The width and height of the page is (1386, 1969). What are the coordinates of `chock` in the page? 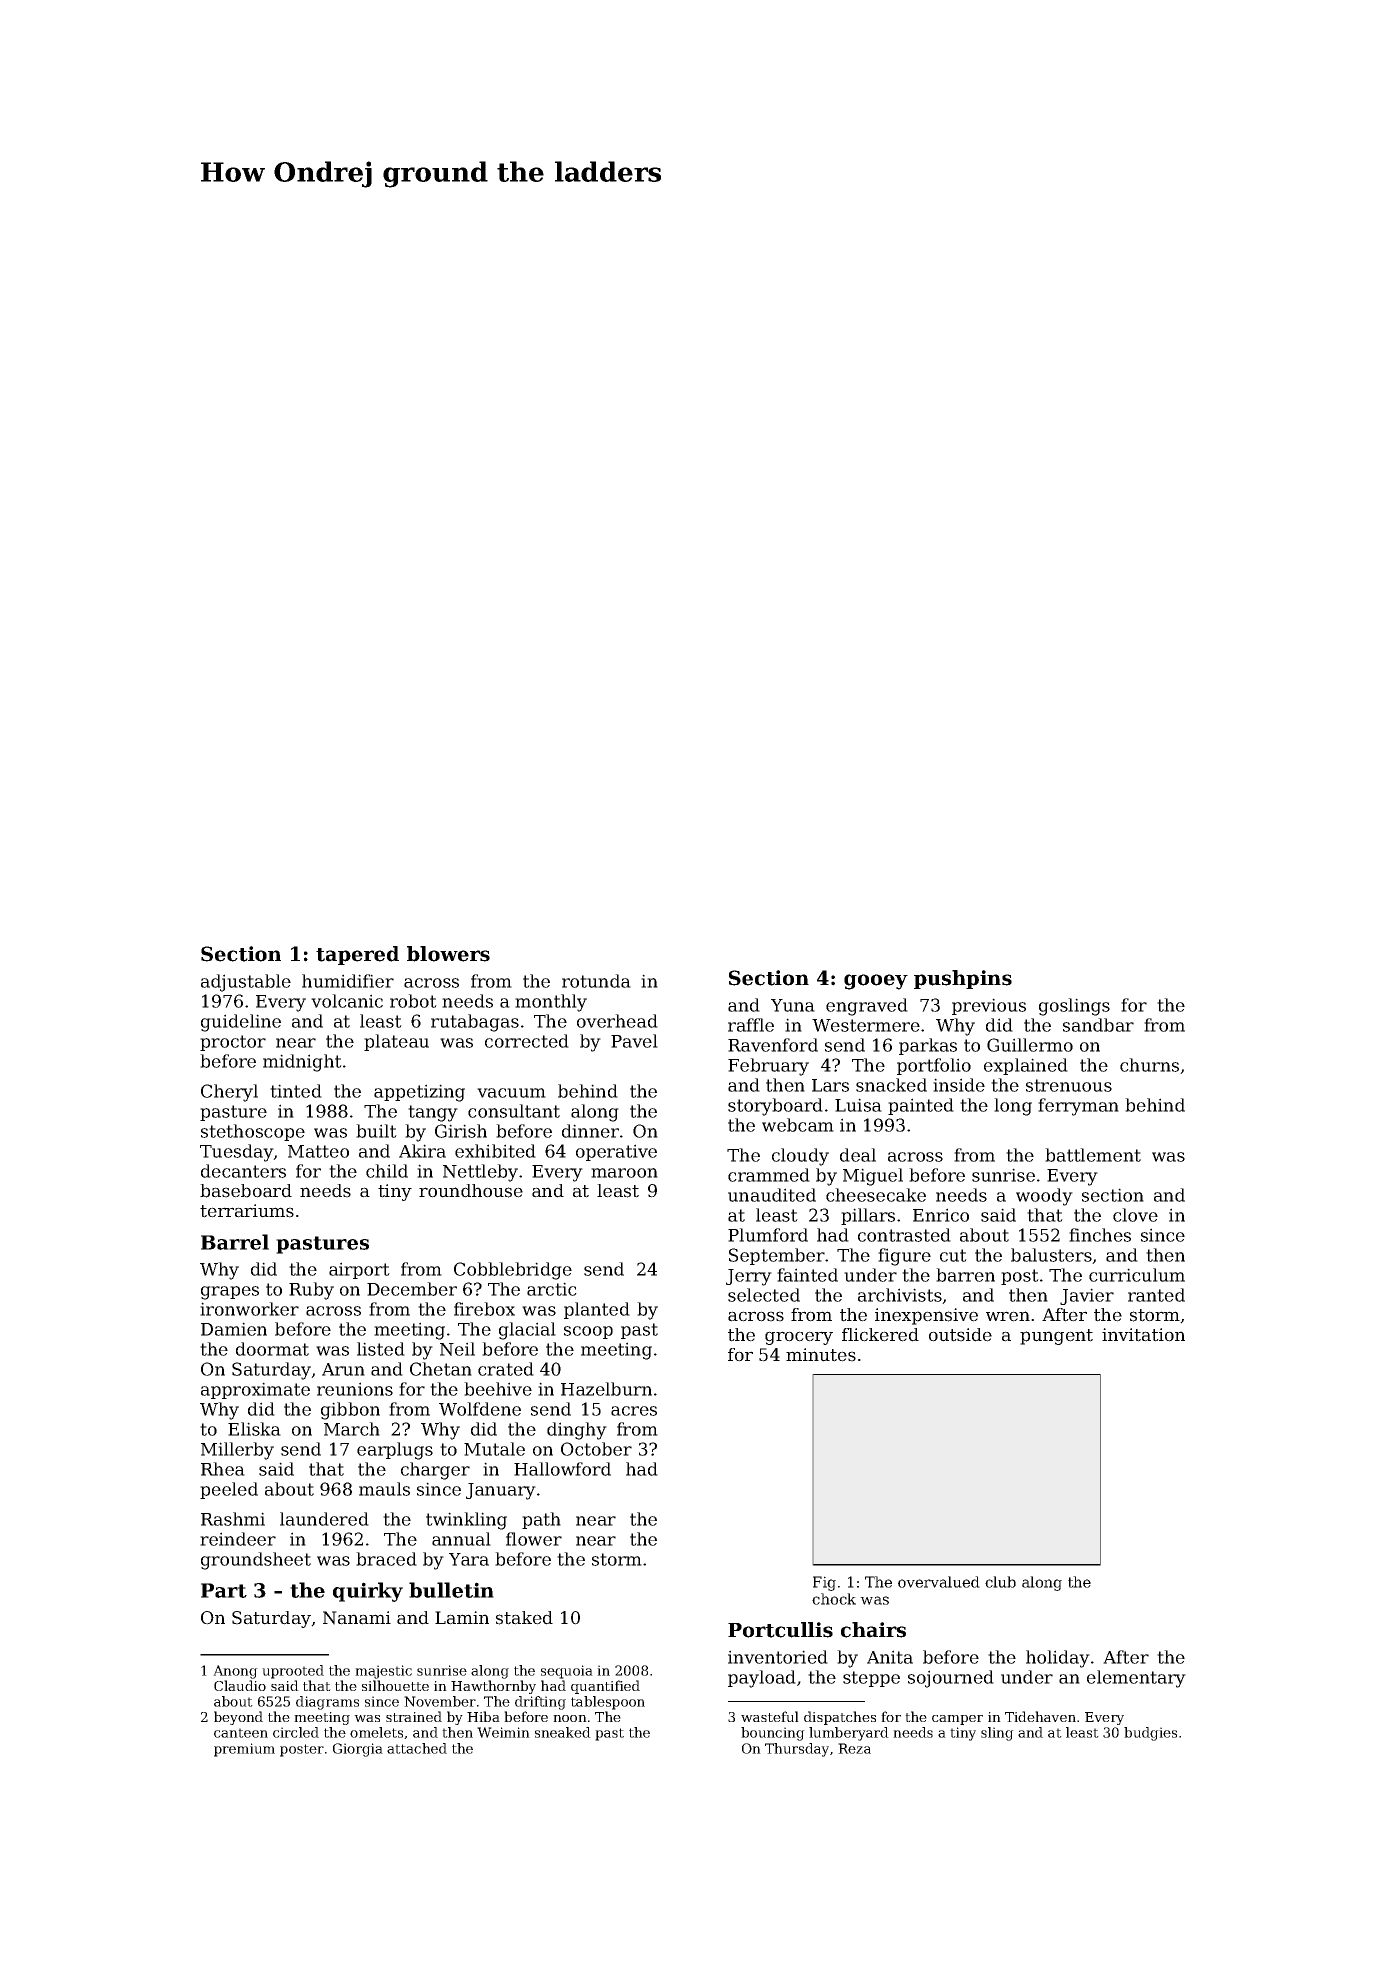 It's located at (834, 1599).
